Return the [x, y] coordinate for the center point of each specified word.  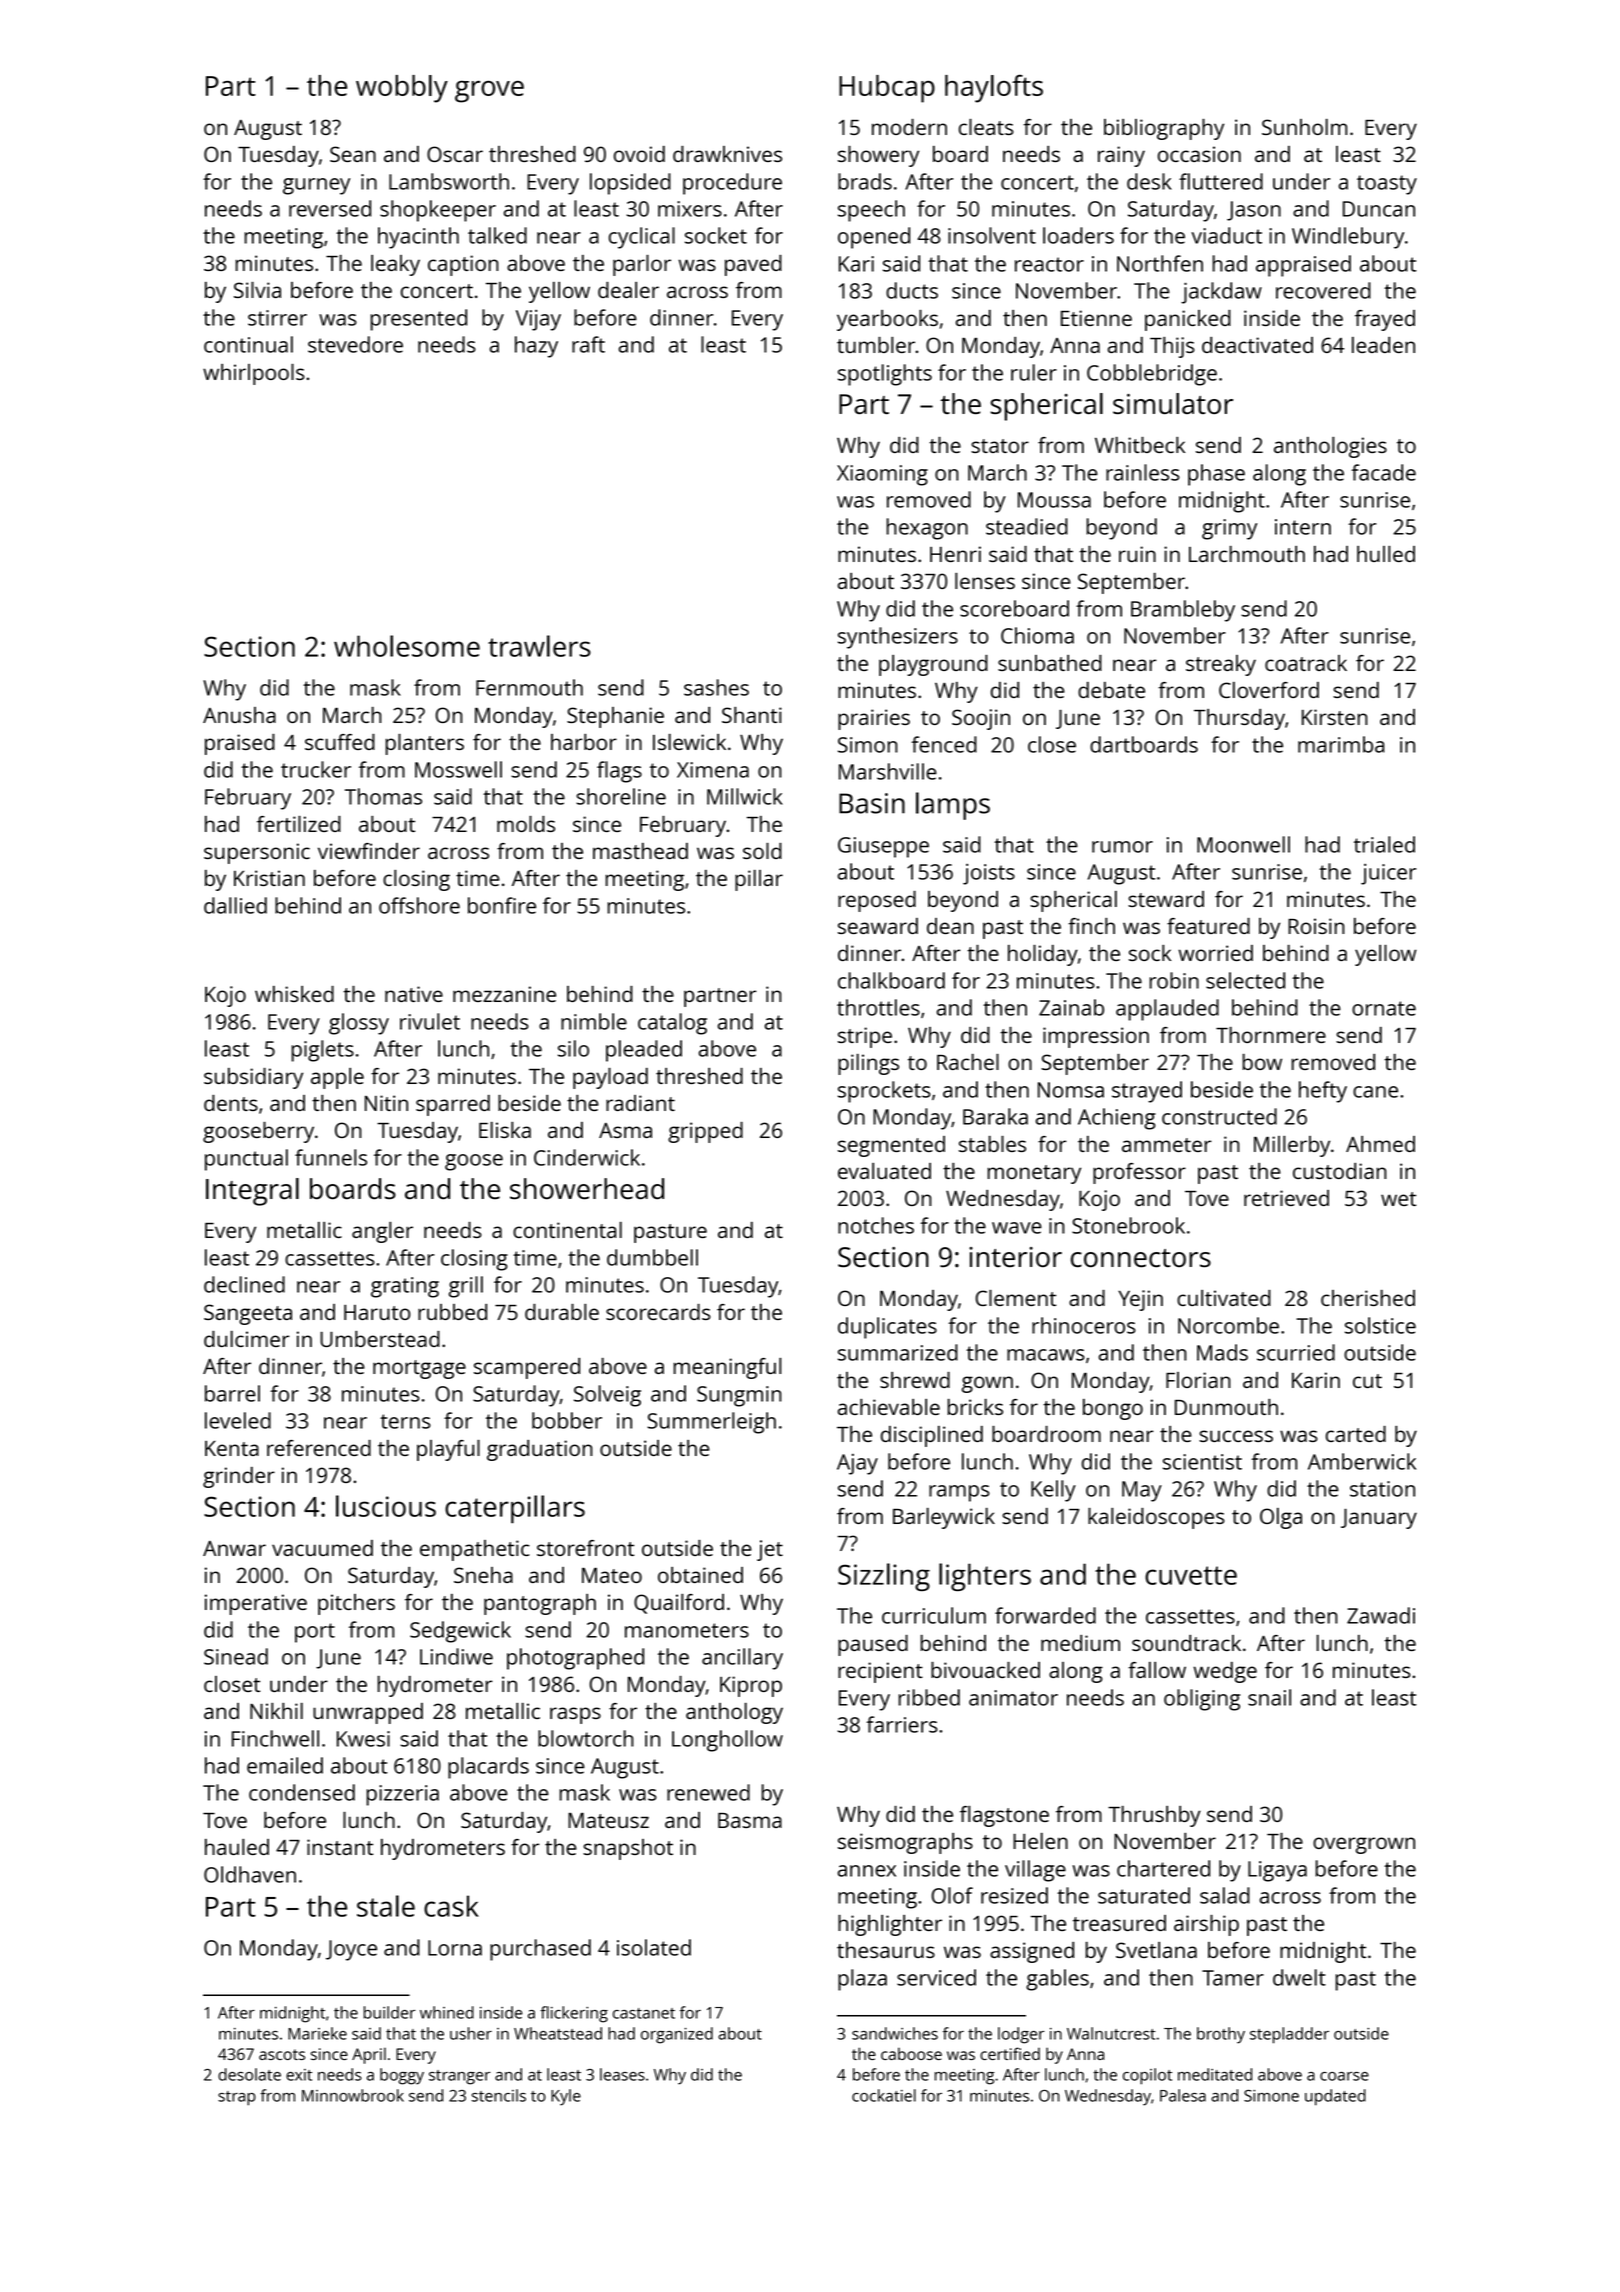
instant [340, 1847]
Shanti [752, 715]
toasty [1387, 185]
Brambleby [1183, 611]
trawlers [539, 646]
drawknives [727, 154]
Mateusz [608, 1820]
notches [876, 1225]
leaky [395, 265]
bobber [567, 1420]
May [1142, 1491]
